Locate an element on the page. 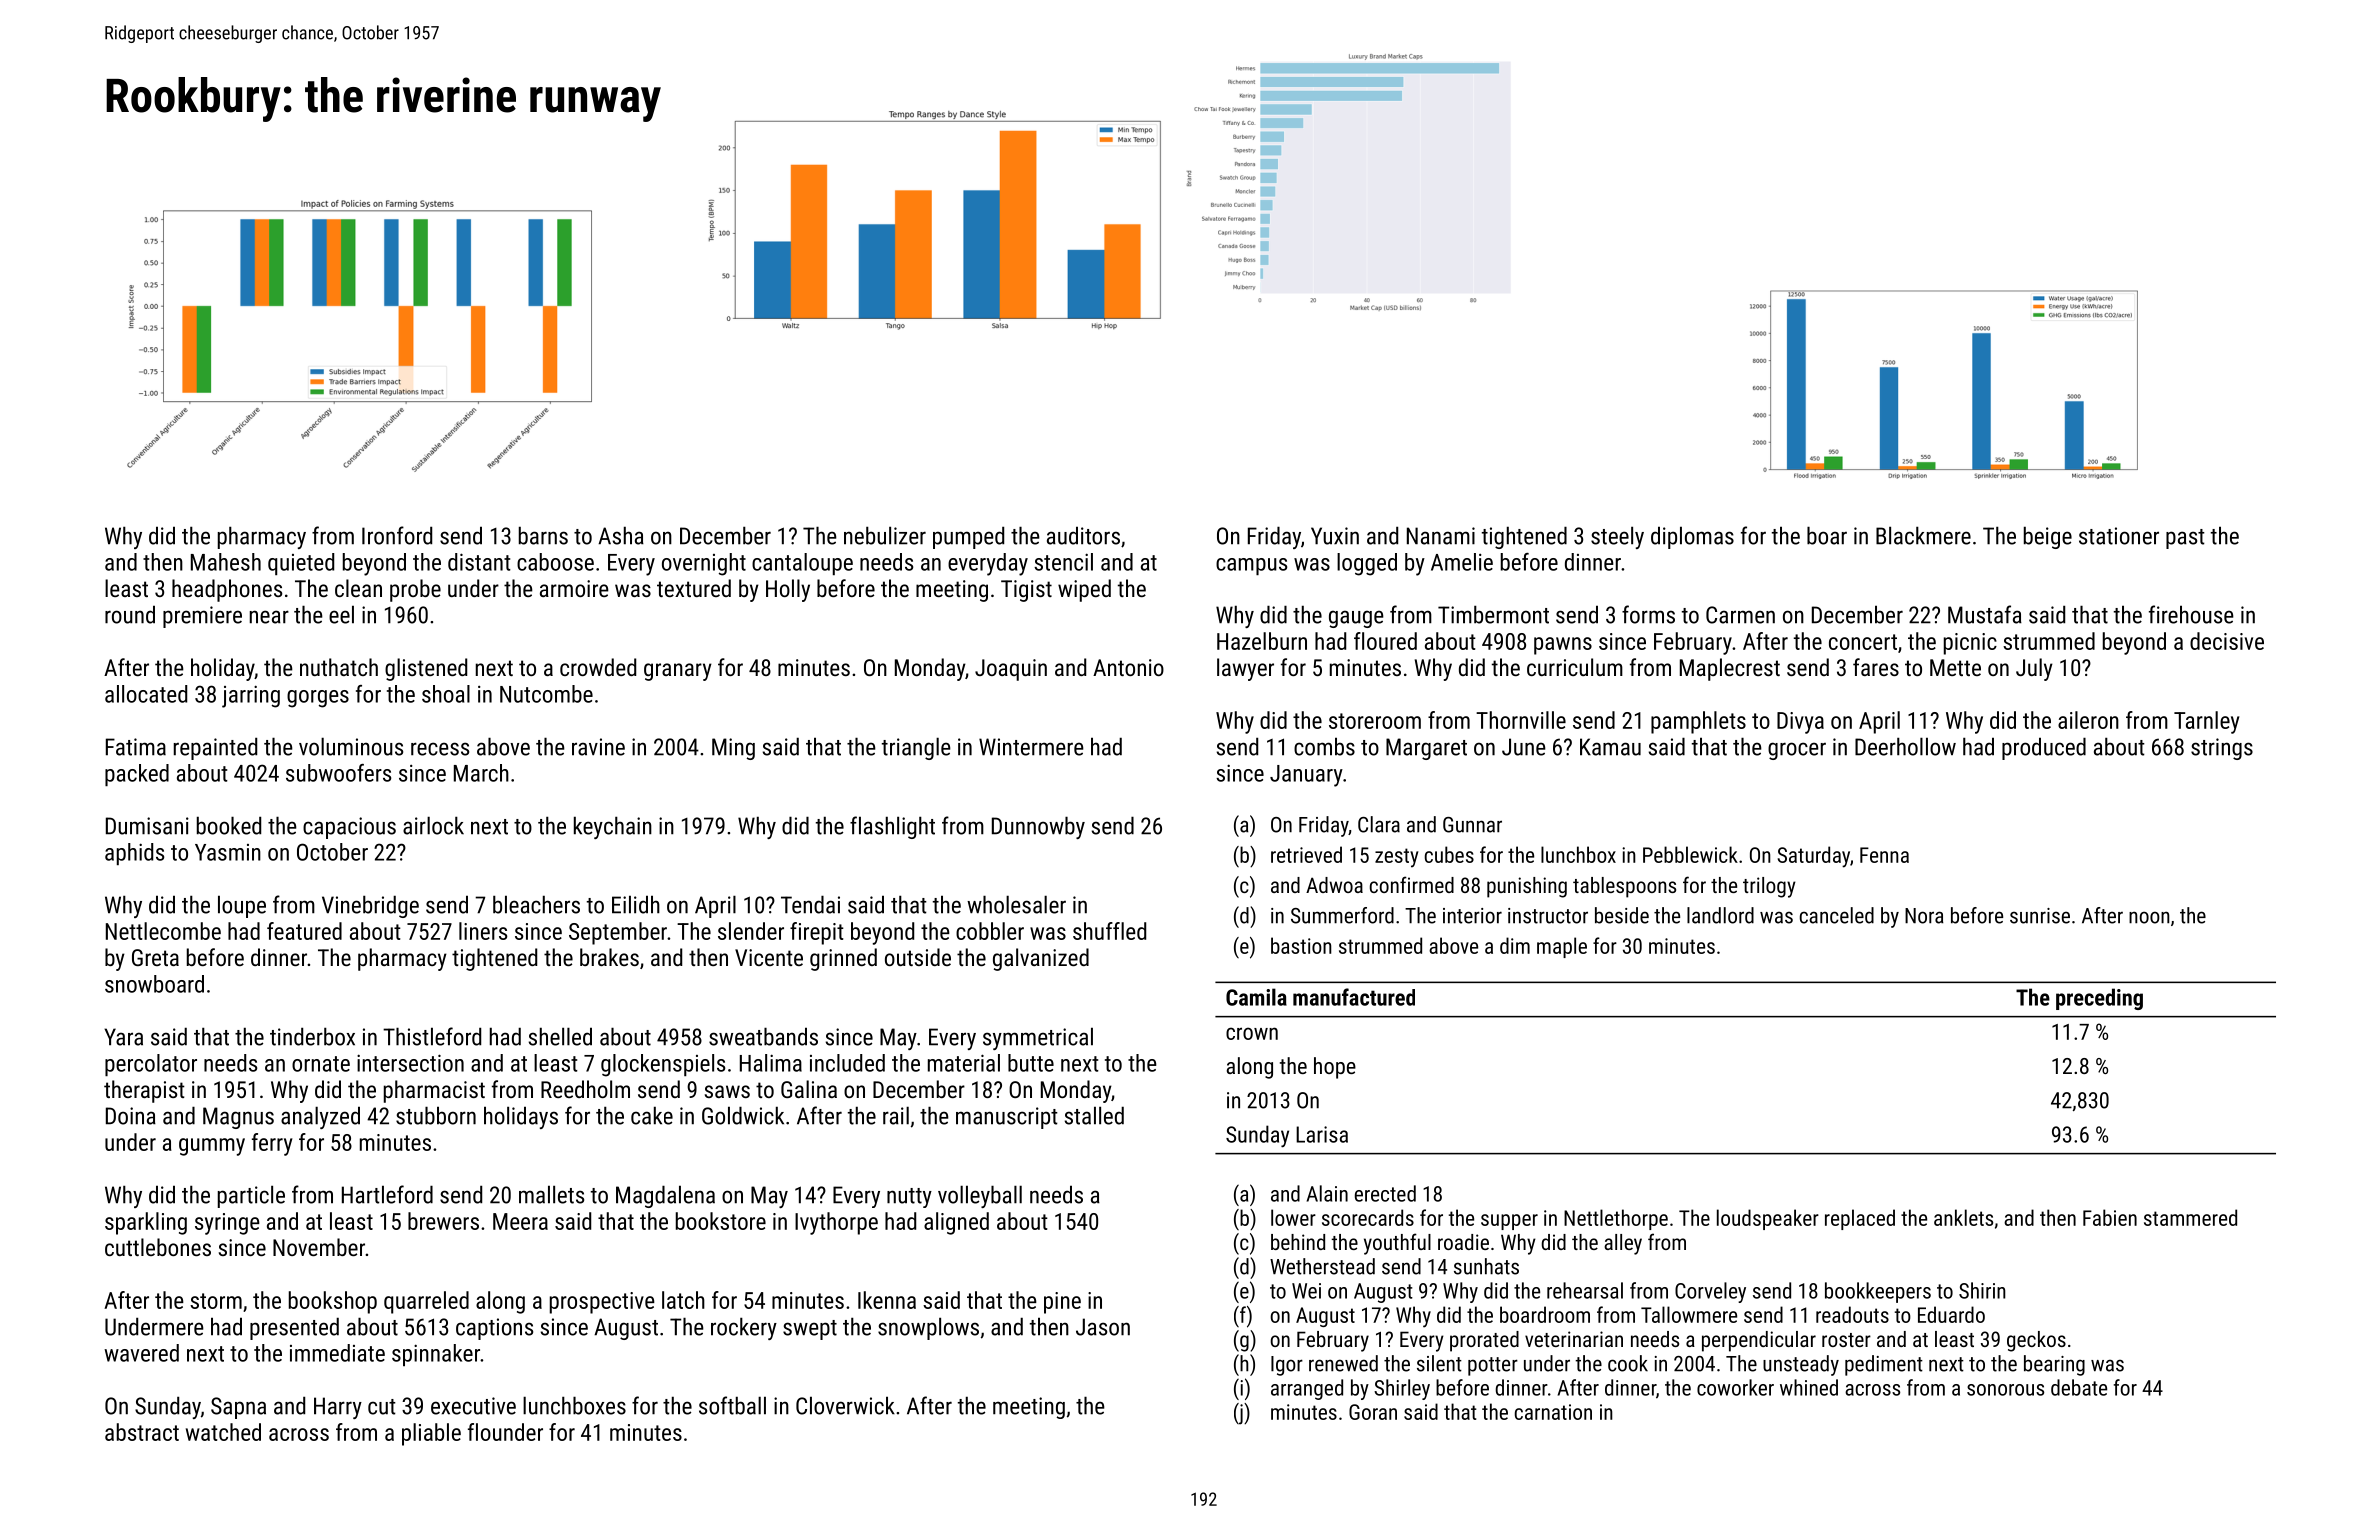 The width and height of the document is (2380, 1540). shelled is located at coordinates (560, 1036).
